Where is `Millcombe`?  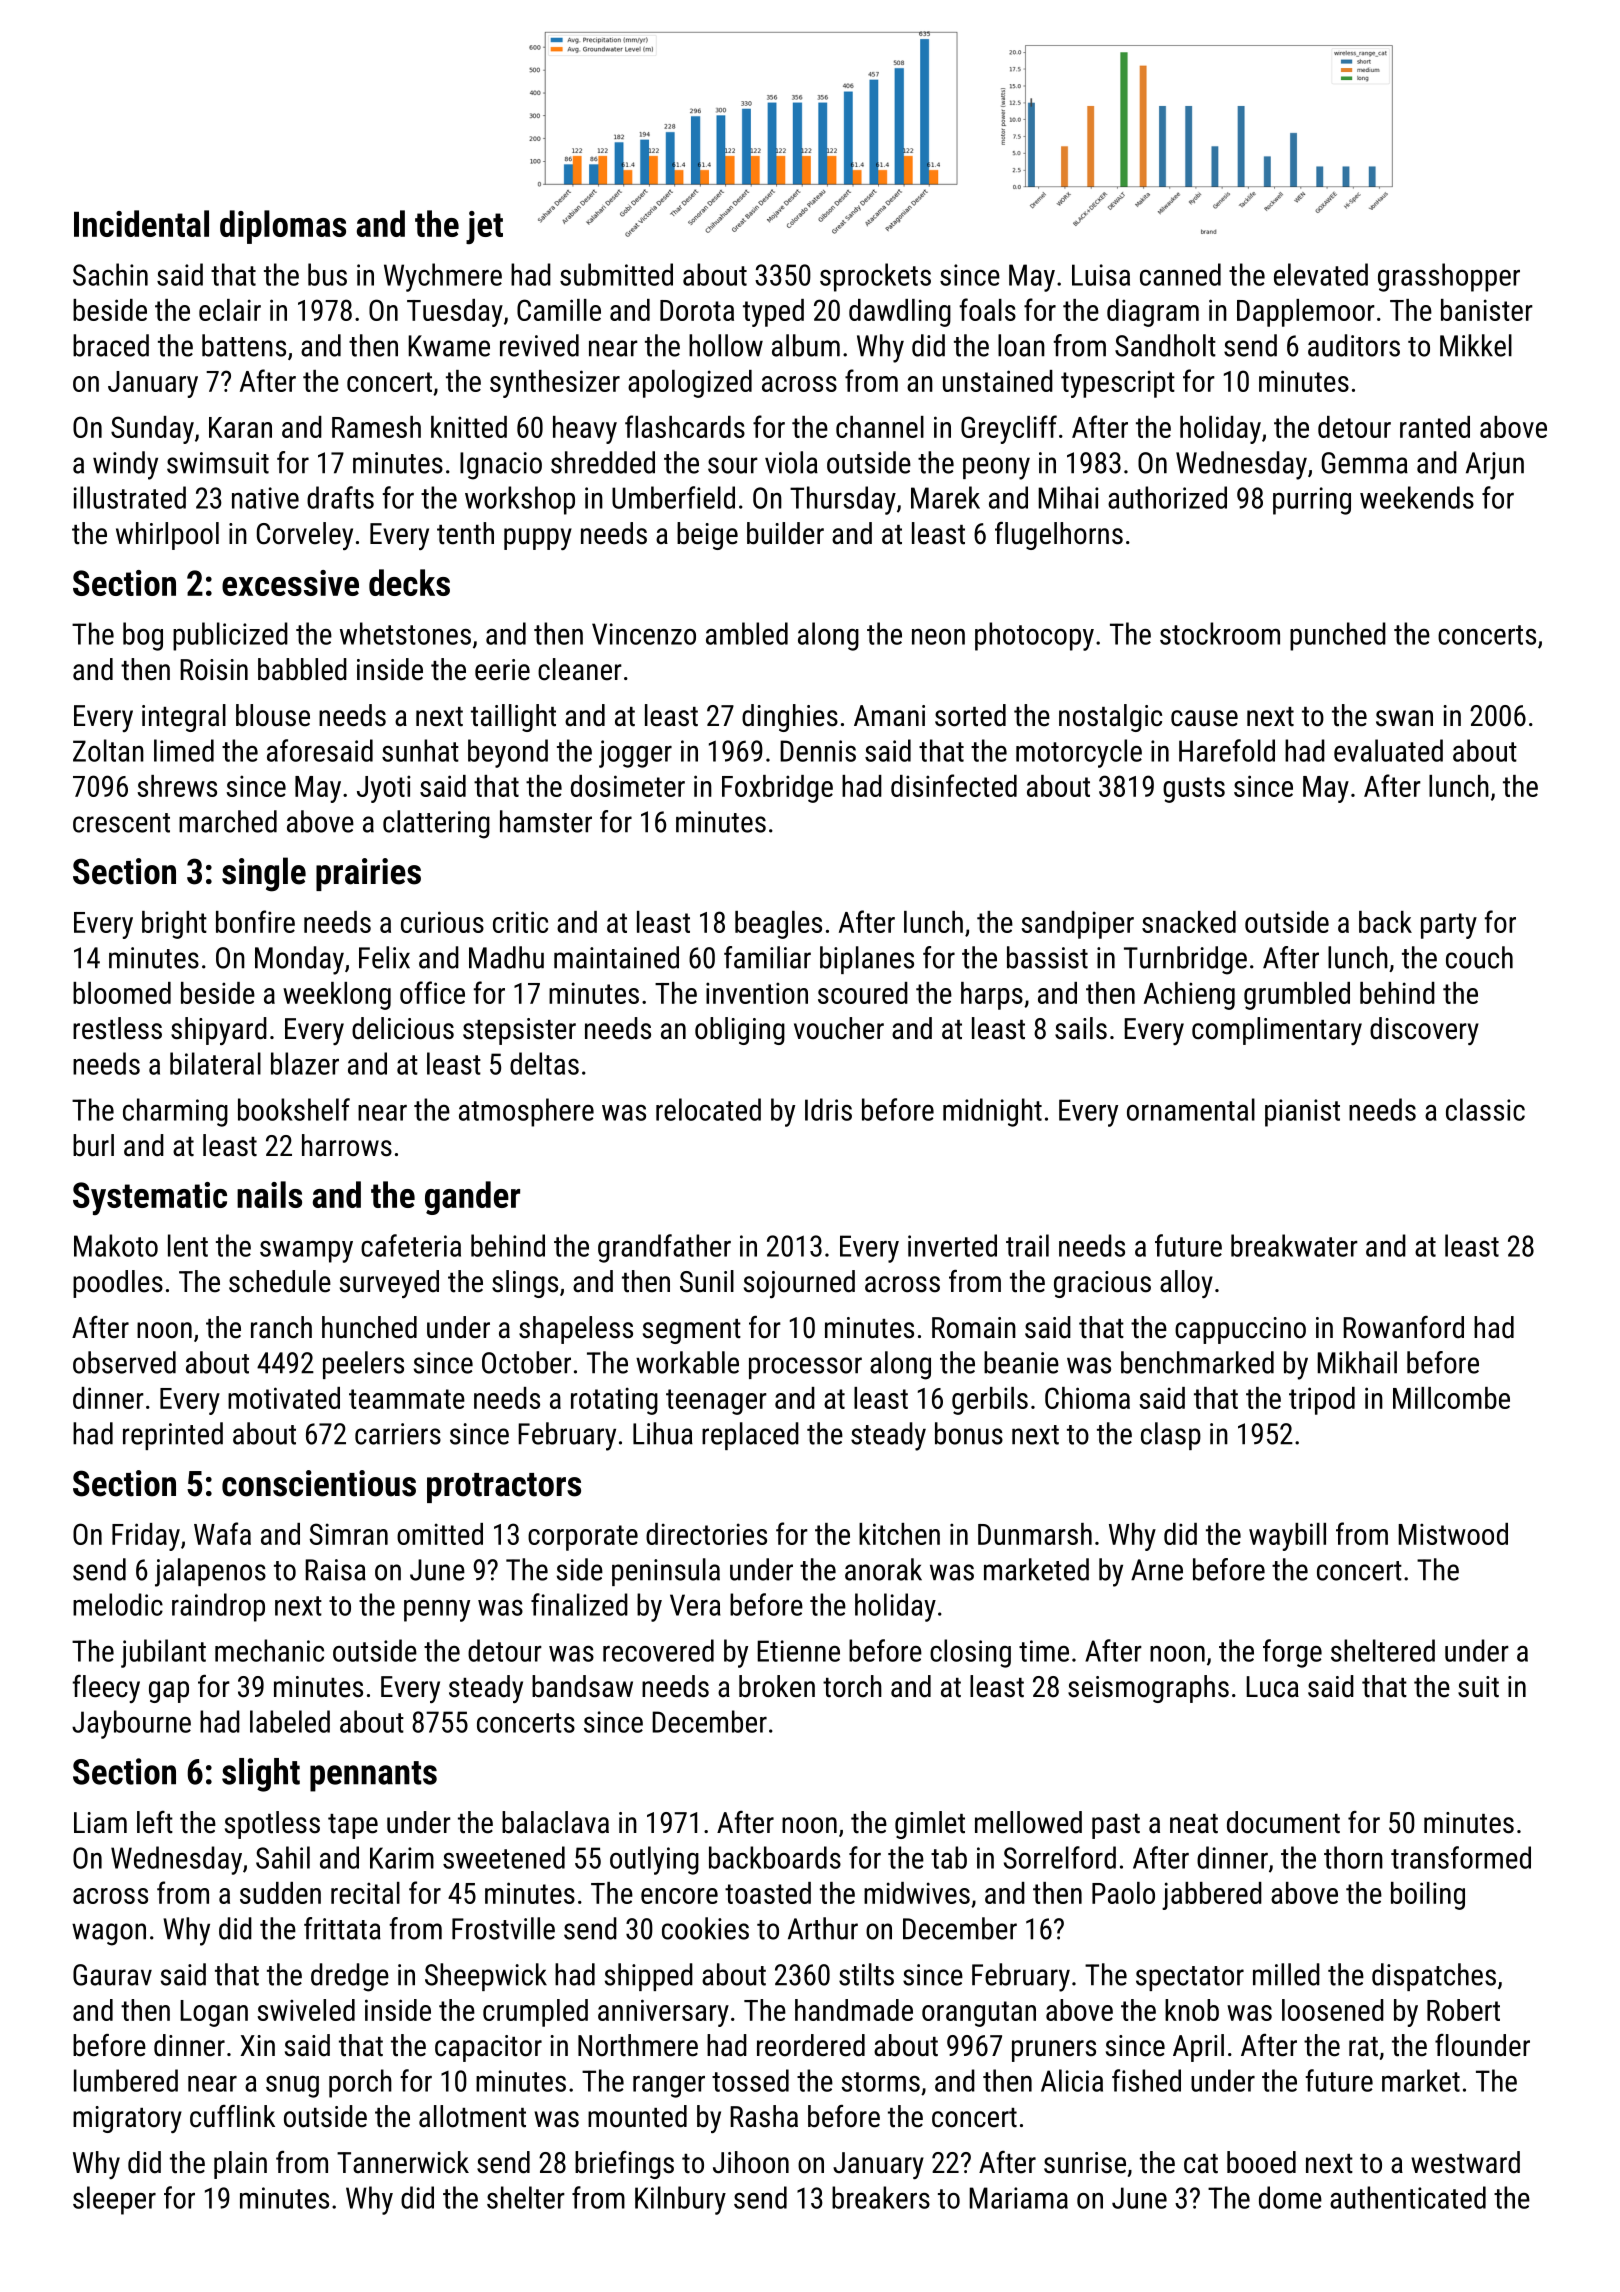
Millcombe is located at coordinates (1451, 1398).
